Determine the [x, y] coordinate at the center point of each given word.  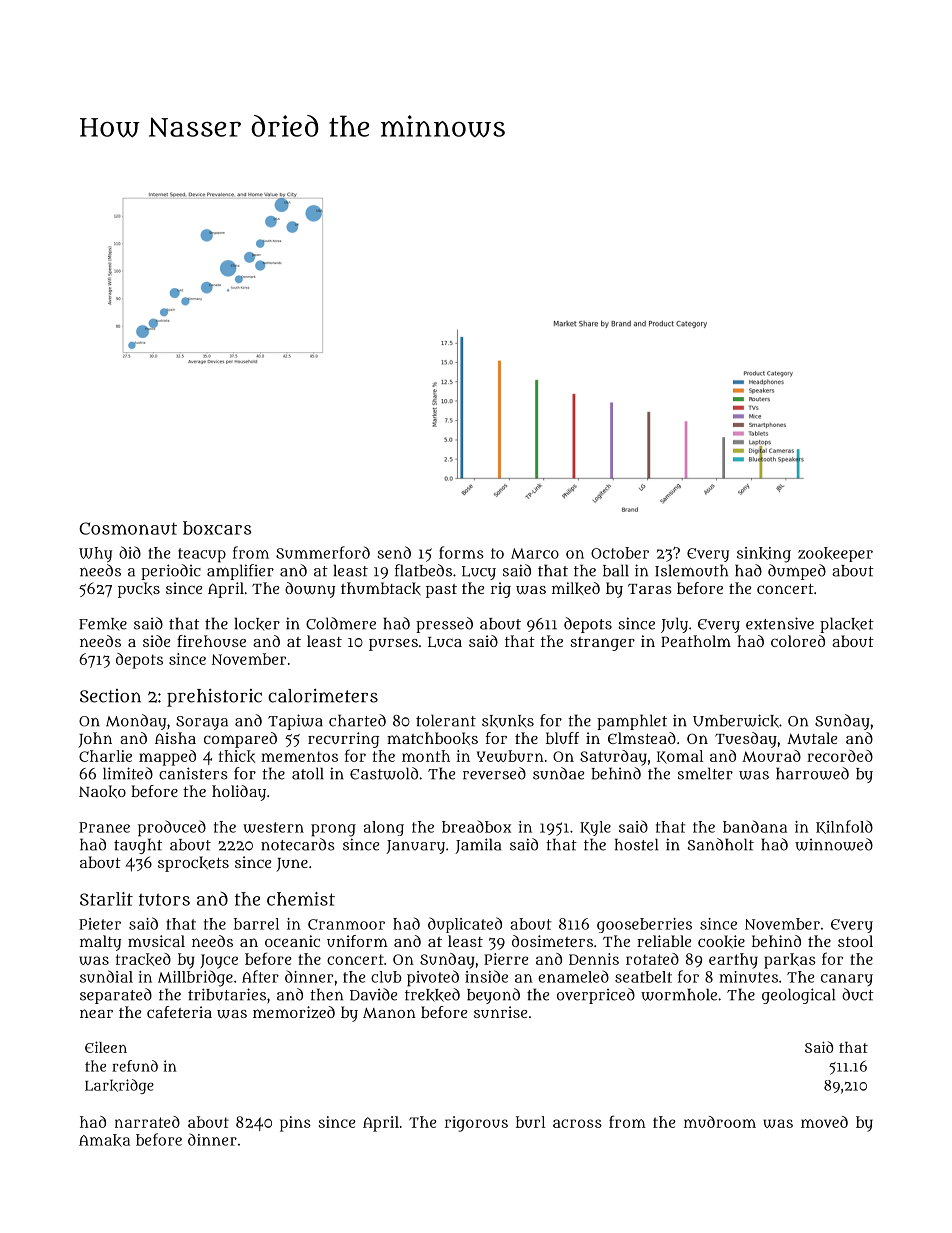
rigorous [476, 1124]
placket [847, 625]
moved [824, 1122]
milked [576, 588]
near [96, 1013]
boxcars [217, 528]
